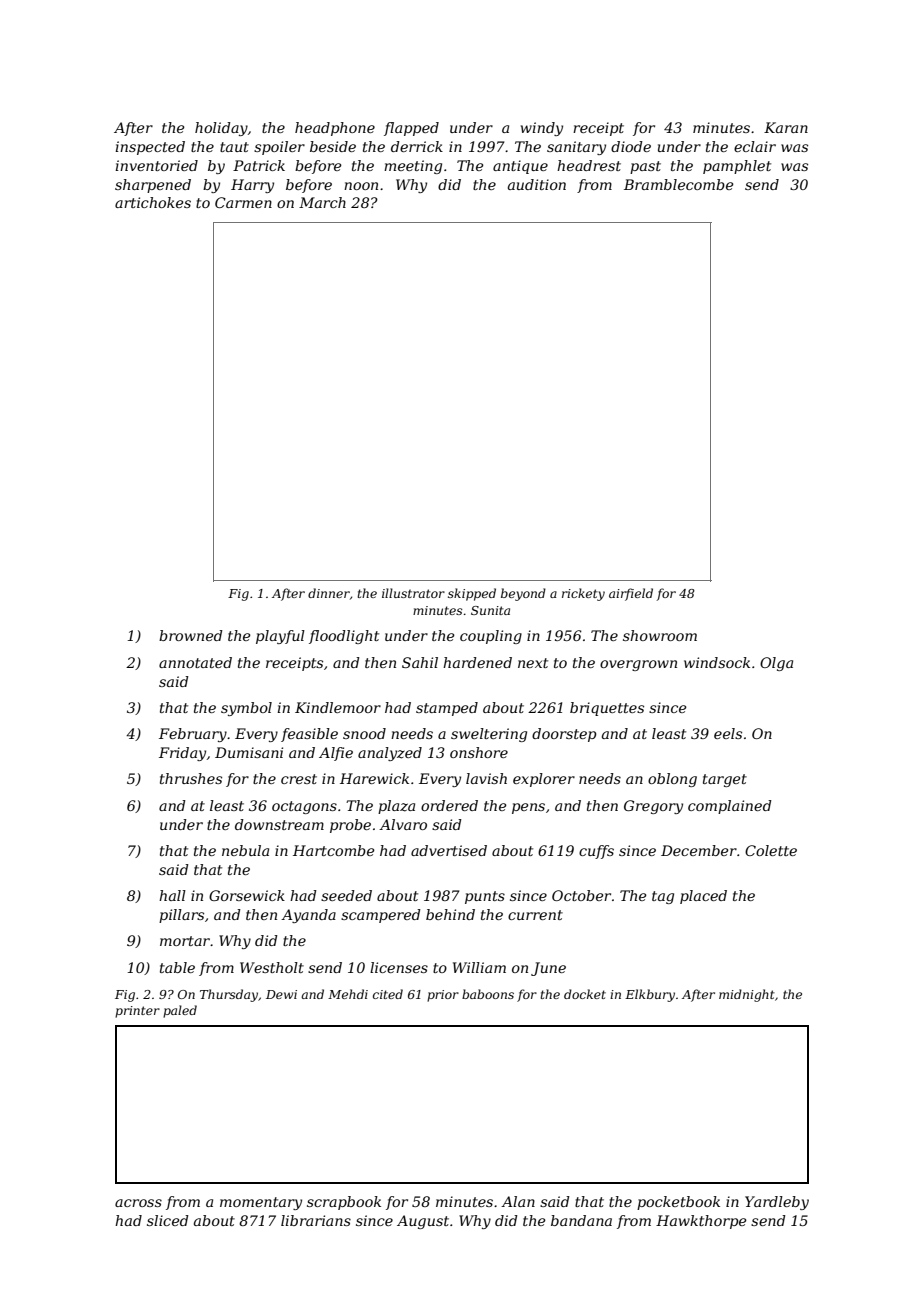 The width and height of the page is (924, 1308). What do you see at coordinates (537, 184) in the page?
I see `audition` at bounding box center [537, 184].
